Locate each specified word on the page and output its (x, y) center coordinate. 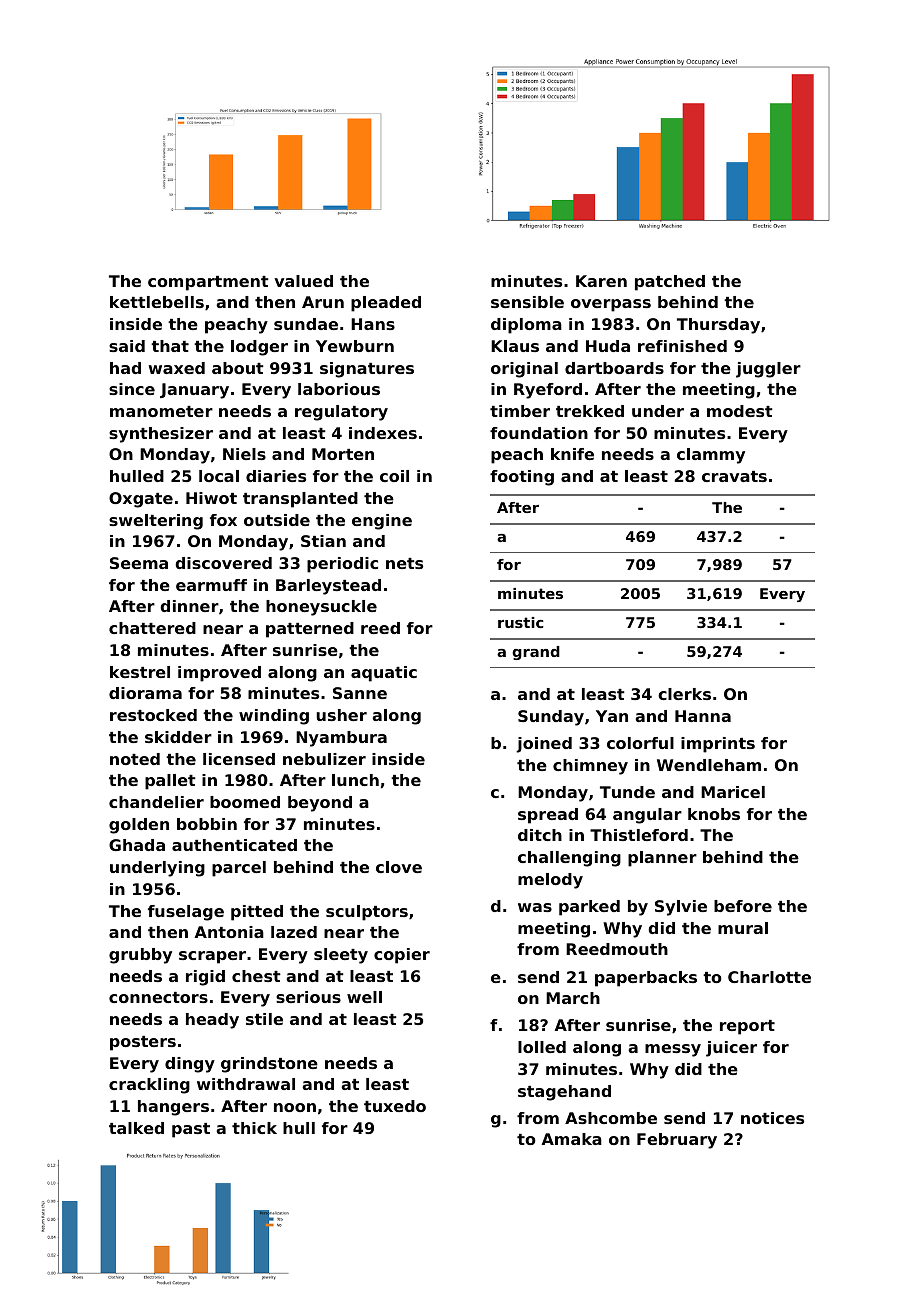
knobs (714, 814)
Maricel (733, 792)
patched (670, 283)
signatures (367, 370)
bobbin (207, 824)
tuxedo (395, 1106)
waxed (176, 368)
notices (772, 1118)
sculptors (367, 913)
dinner (189, 606)
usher (341, 715)
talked (136, 1128)
